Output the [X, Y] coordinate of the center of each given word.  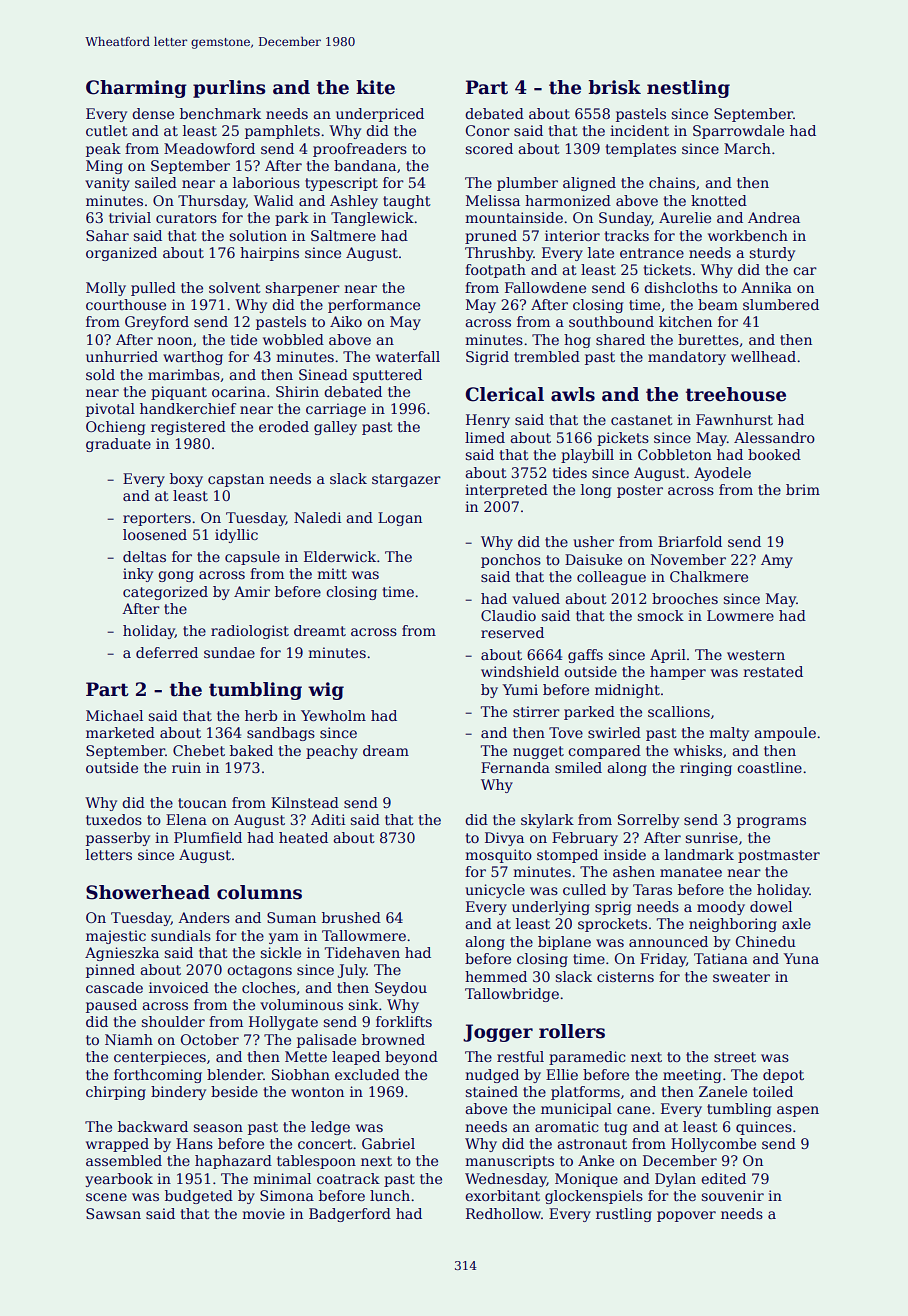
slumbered [781, 304]
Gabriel [388, 1143]
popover [686, 1216]
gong [176, 576]
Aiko [346, 321]
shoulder [173, 1021]
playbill [587, 456]
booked [774, 454]
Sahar [107, 235]
